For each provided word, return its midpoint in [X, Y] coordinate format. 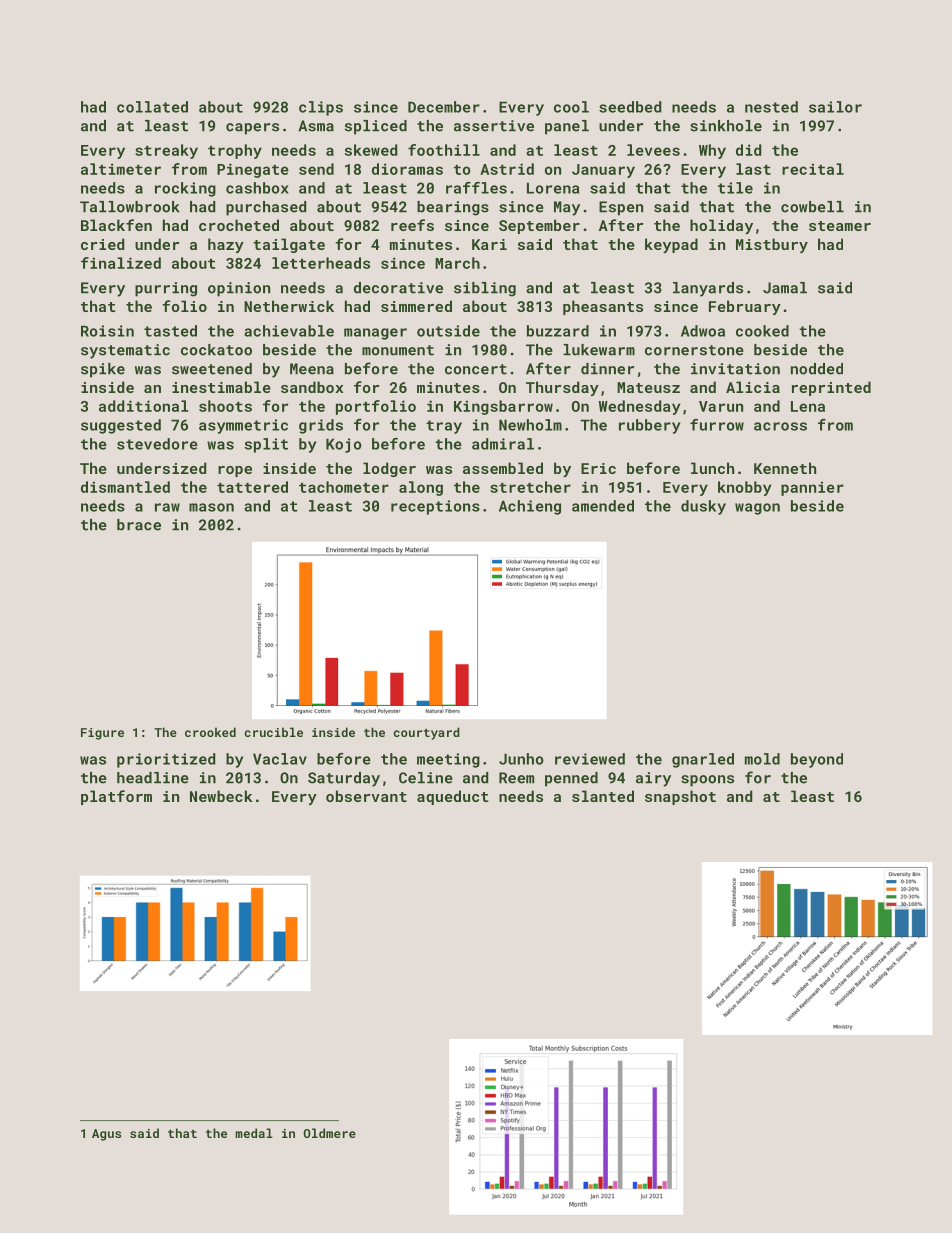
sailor [835, 107]
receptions [435, 507]
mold [762, 759]
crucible [273, 732]
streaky [166, 151]
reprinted [831, 388]
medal [254, 1133]
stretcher [530, 487]
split [266, 445]
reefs [412, 225]
